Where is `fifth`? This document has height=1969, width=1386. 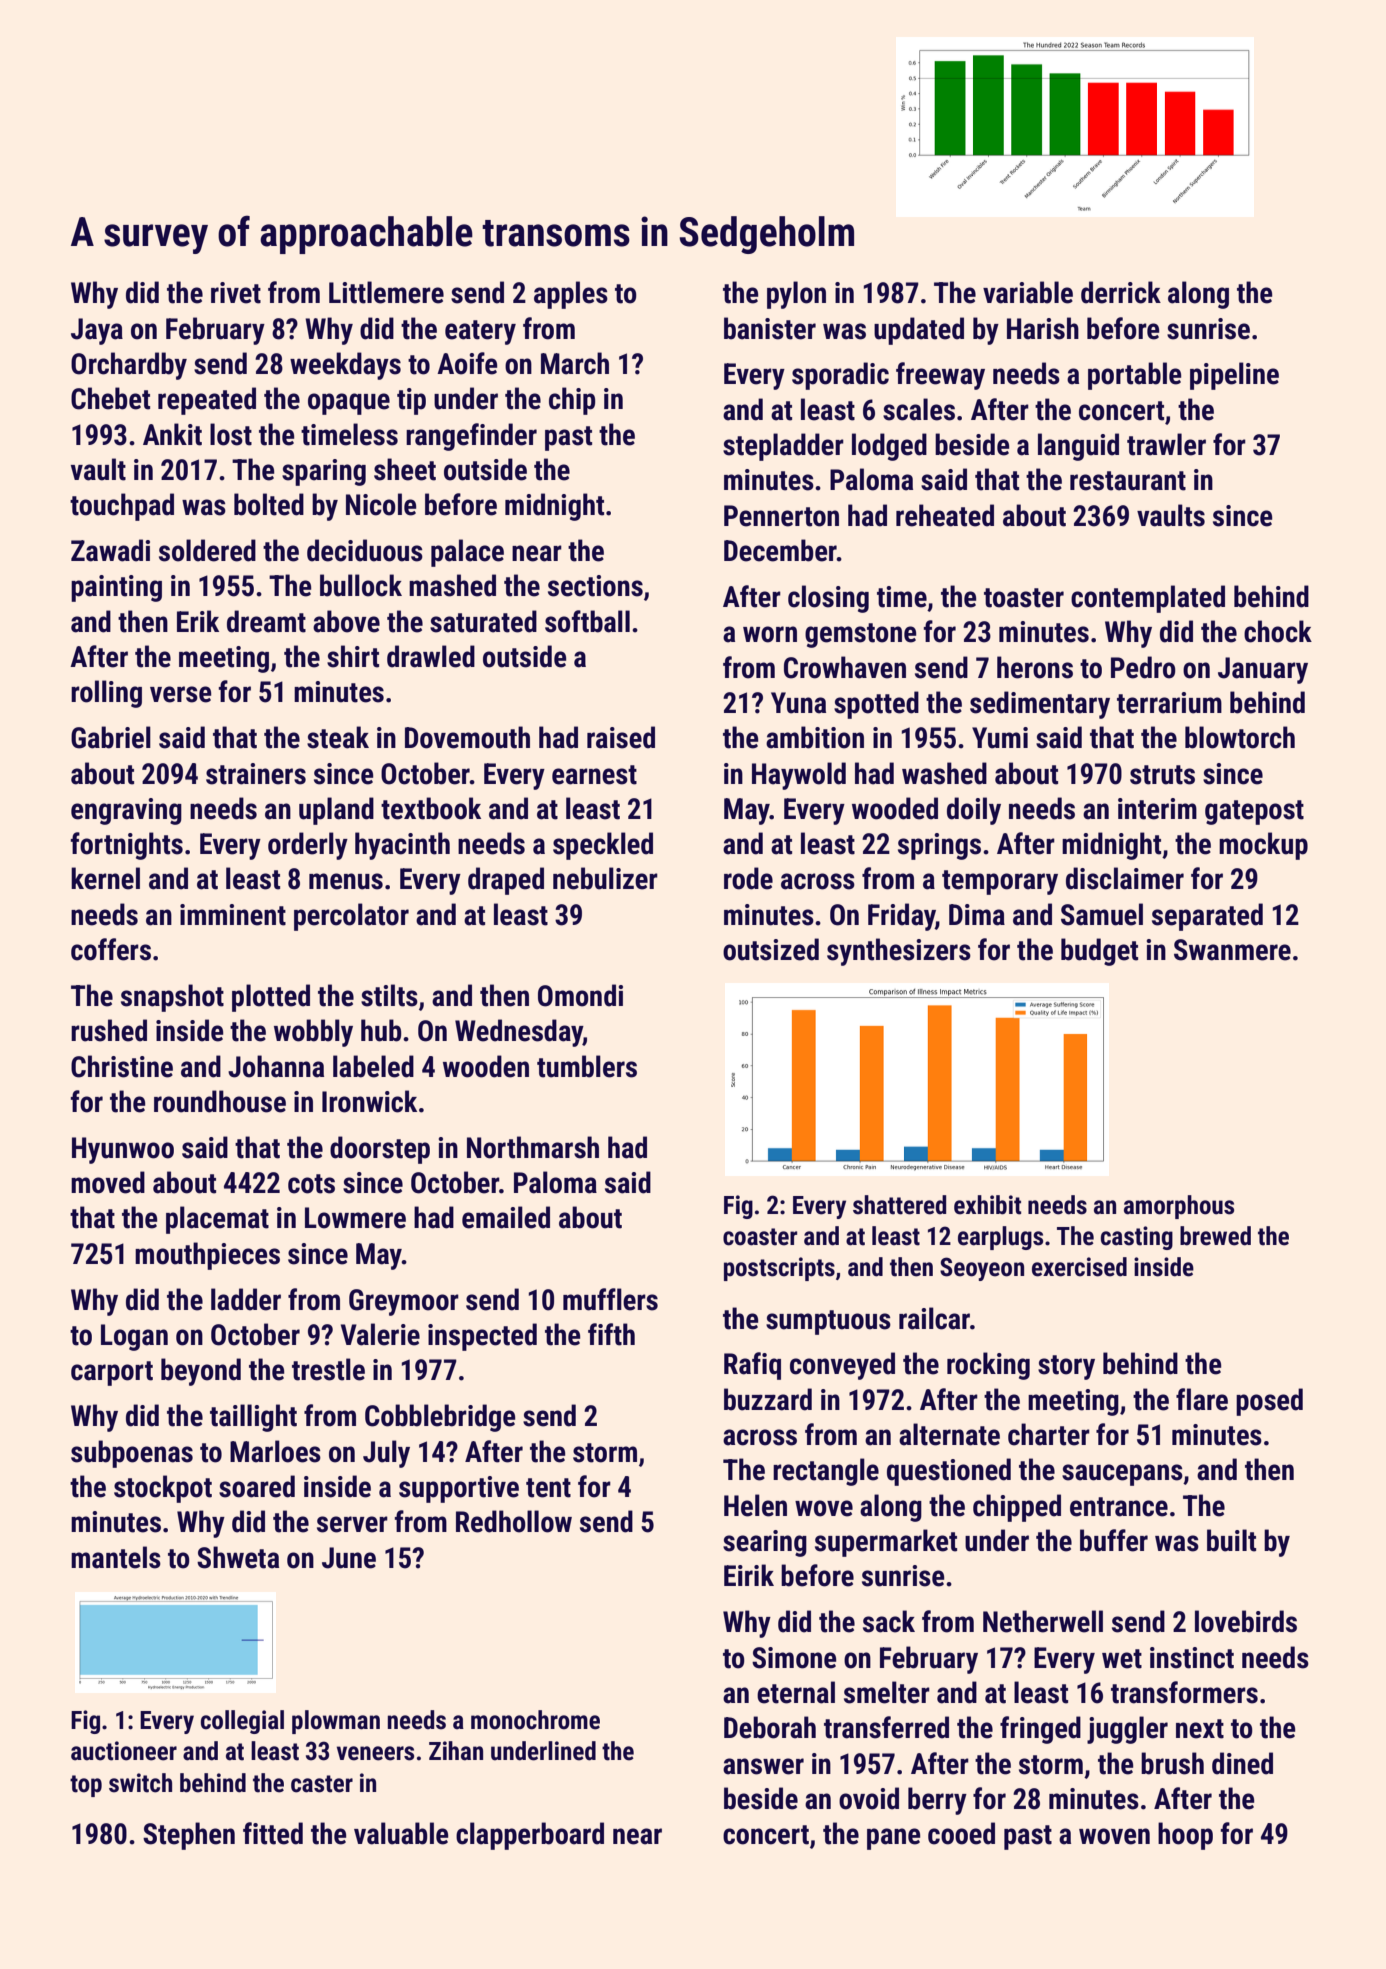 fifth is located at coordinates (611, 1334).
